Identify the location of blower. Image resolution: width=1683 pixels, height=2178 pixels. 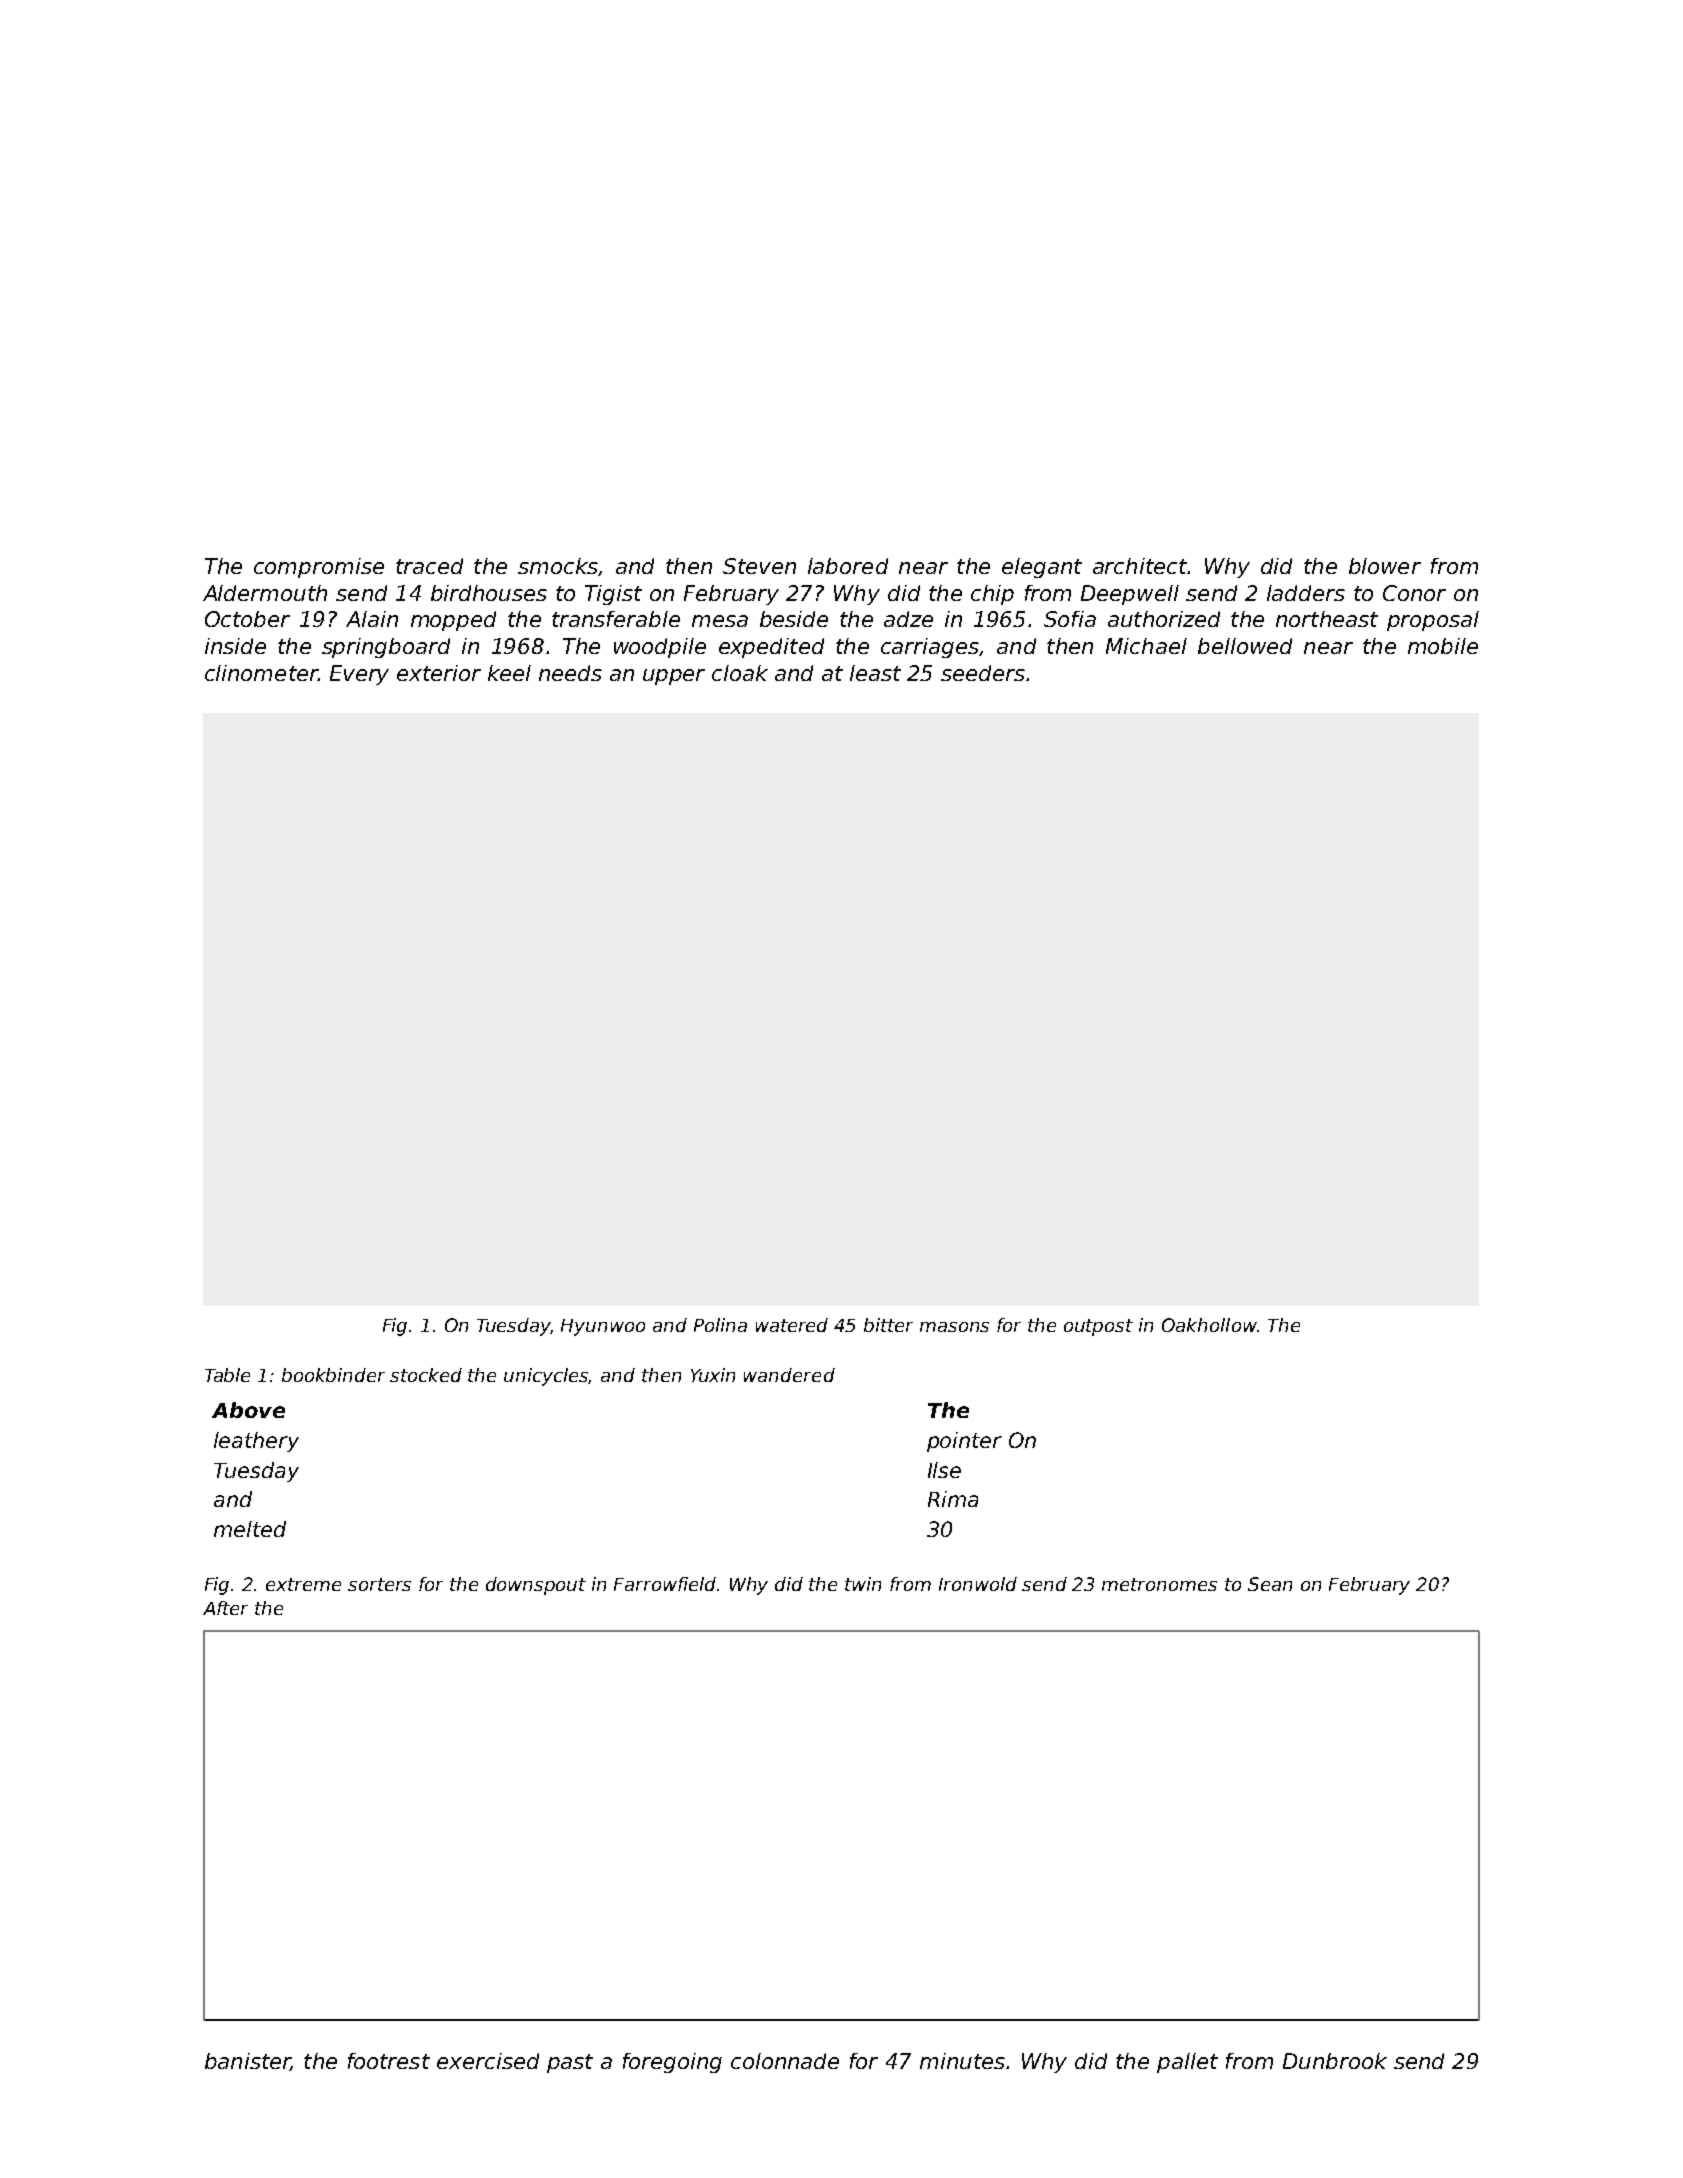
(1385, 566).
